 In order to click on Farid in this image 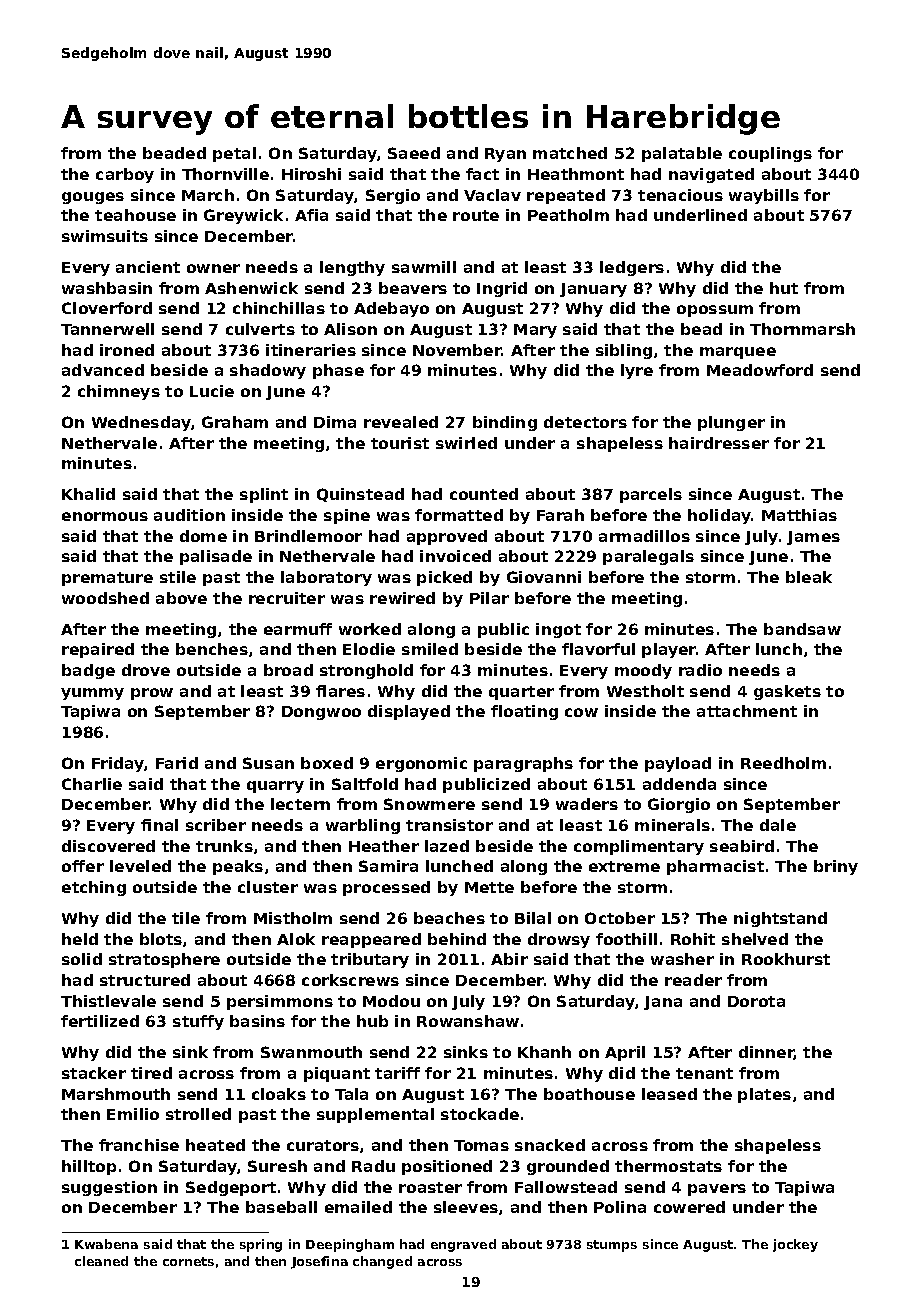, I will do `click(177, 763)`.
